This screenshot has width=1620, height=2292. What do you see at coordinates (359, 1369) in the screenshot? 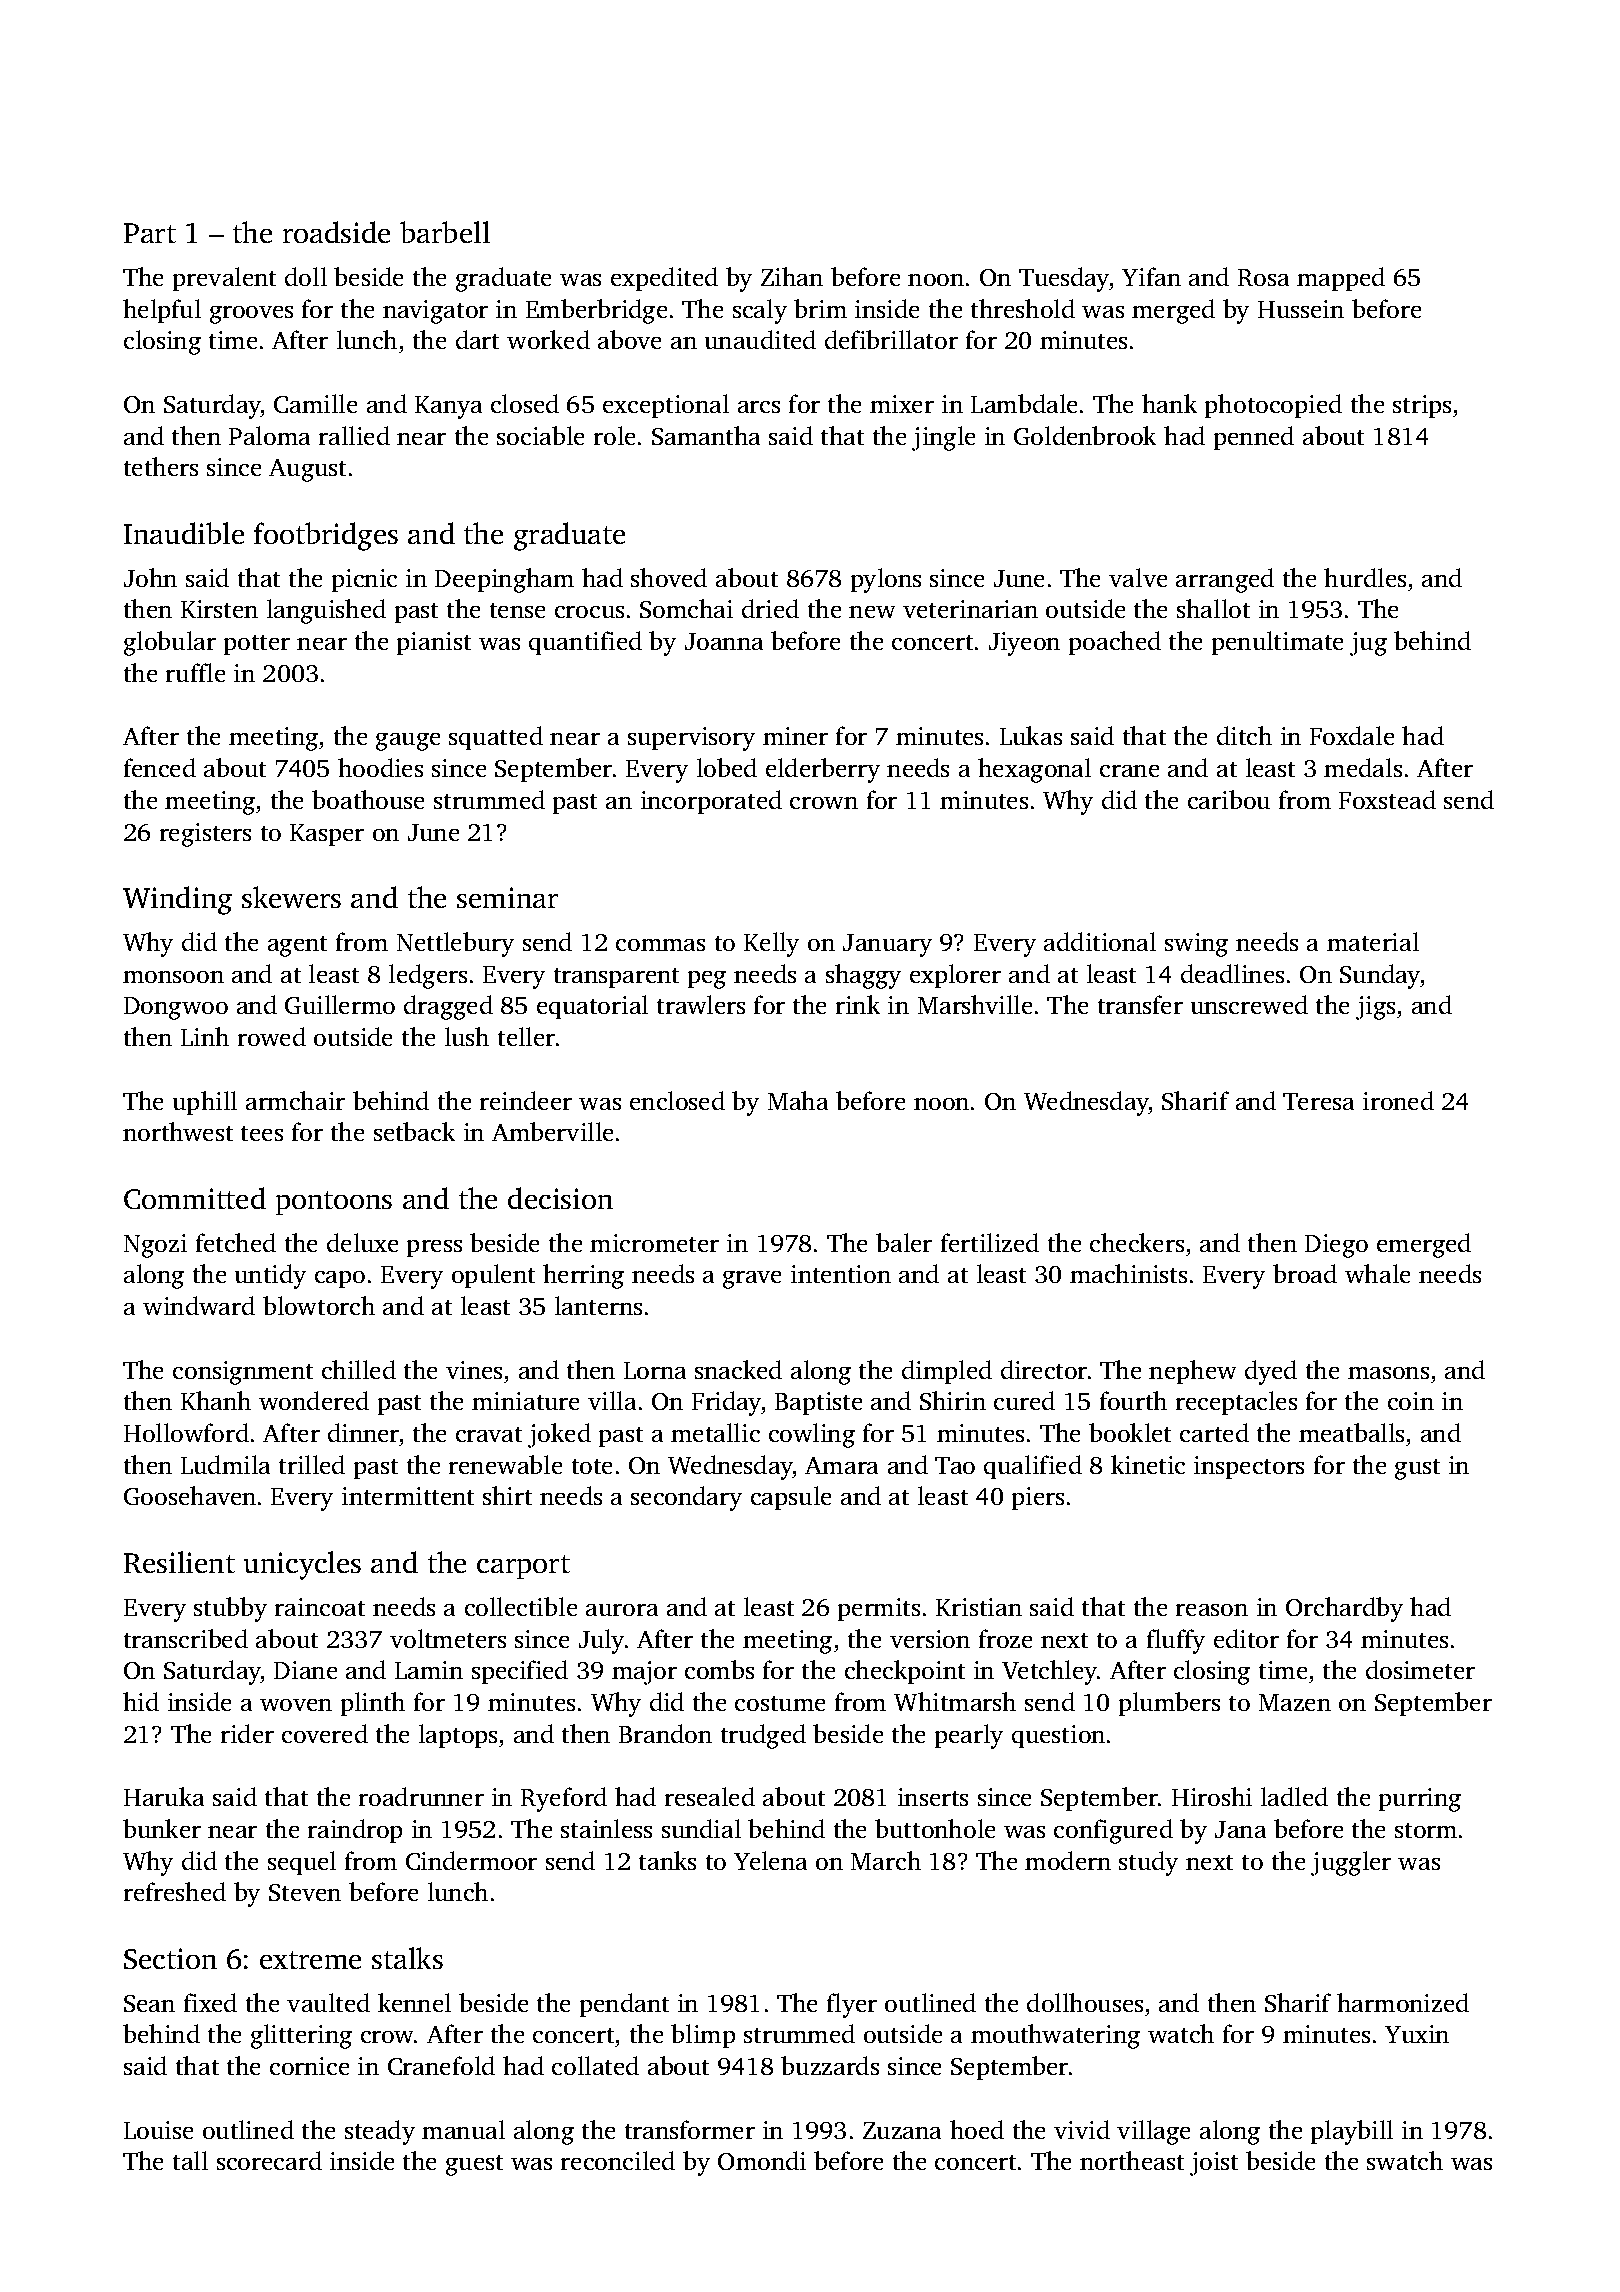
I see `chilled` at bounding box center [359, 1369].
